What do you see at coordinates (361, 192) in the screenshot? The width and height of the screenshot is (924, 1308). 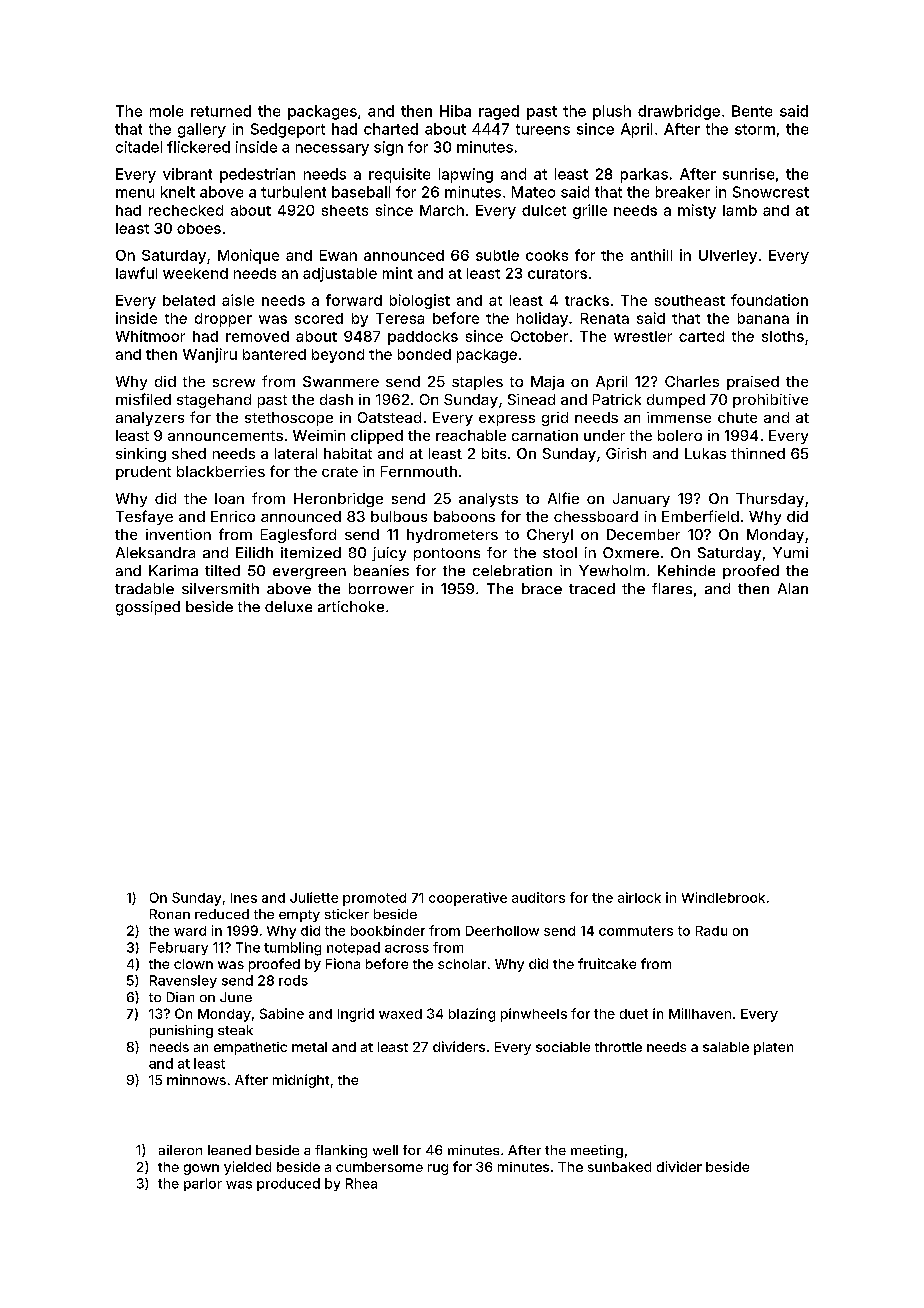 I see `baseball` at bounding box center [361, 192].
